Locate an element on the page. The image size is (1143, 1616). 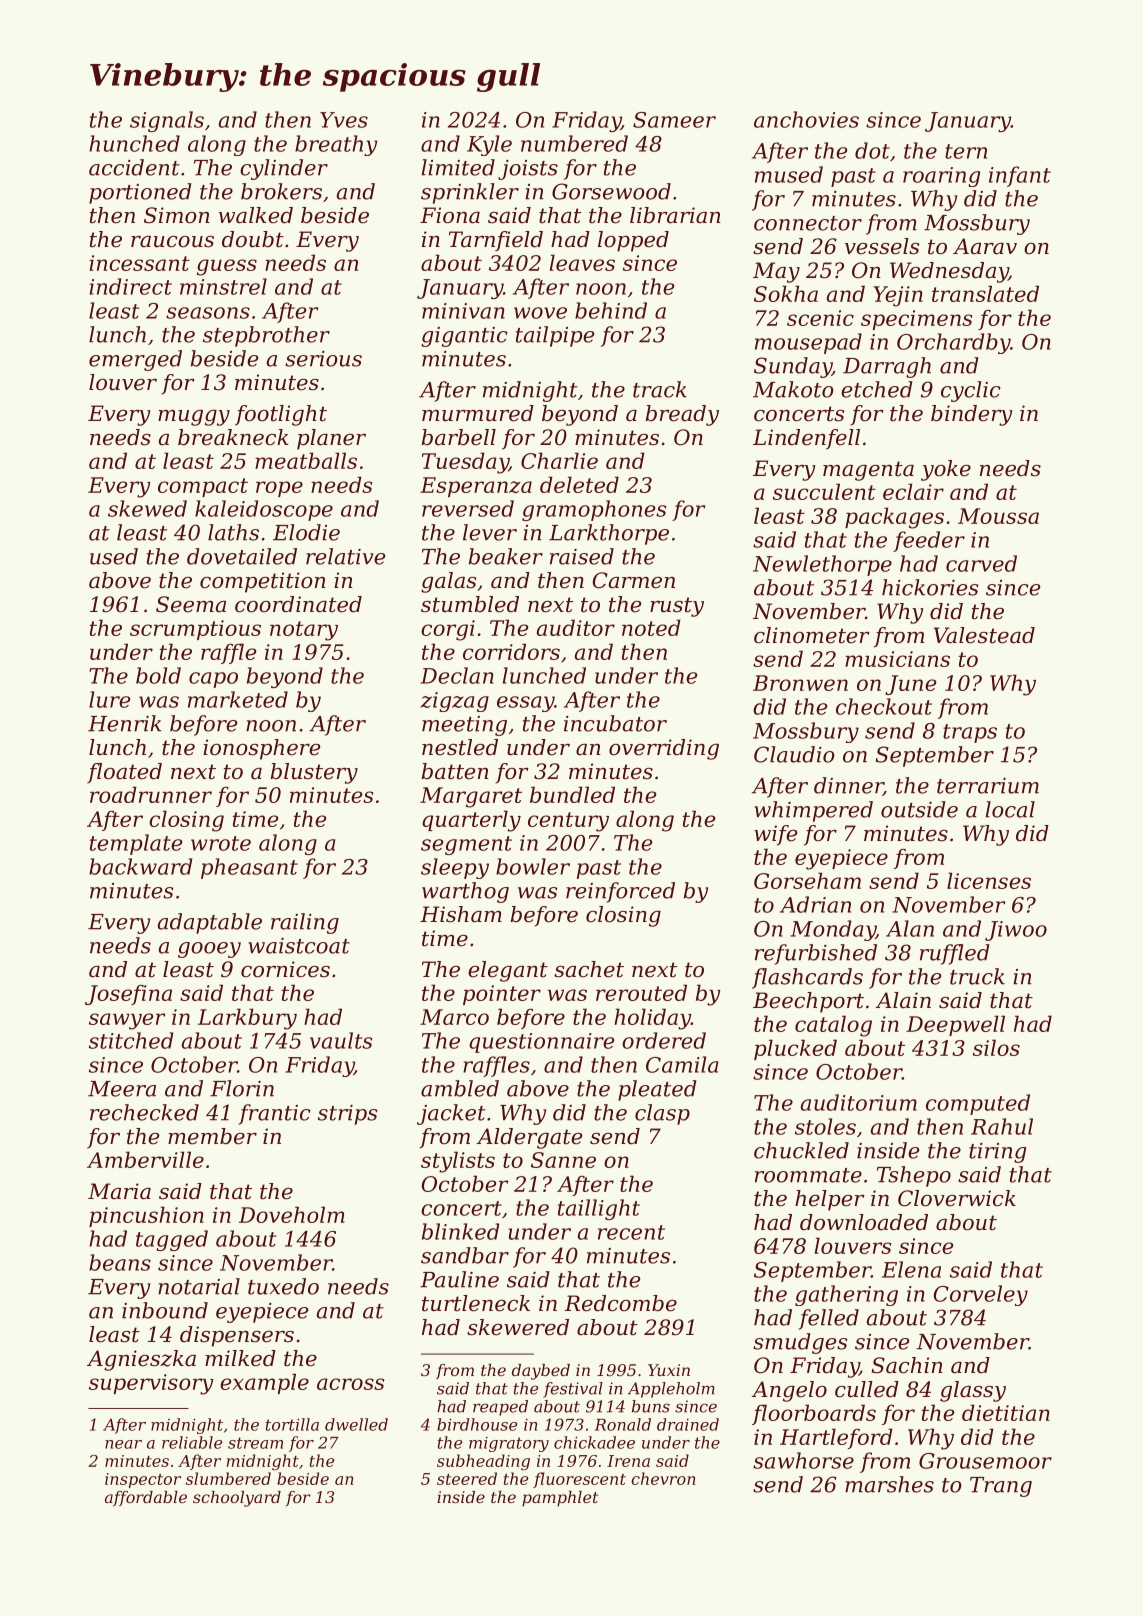
Monday is located at coordinates (833, 930).
